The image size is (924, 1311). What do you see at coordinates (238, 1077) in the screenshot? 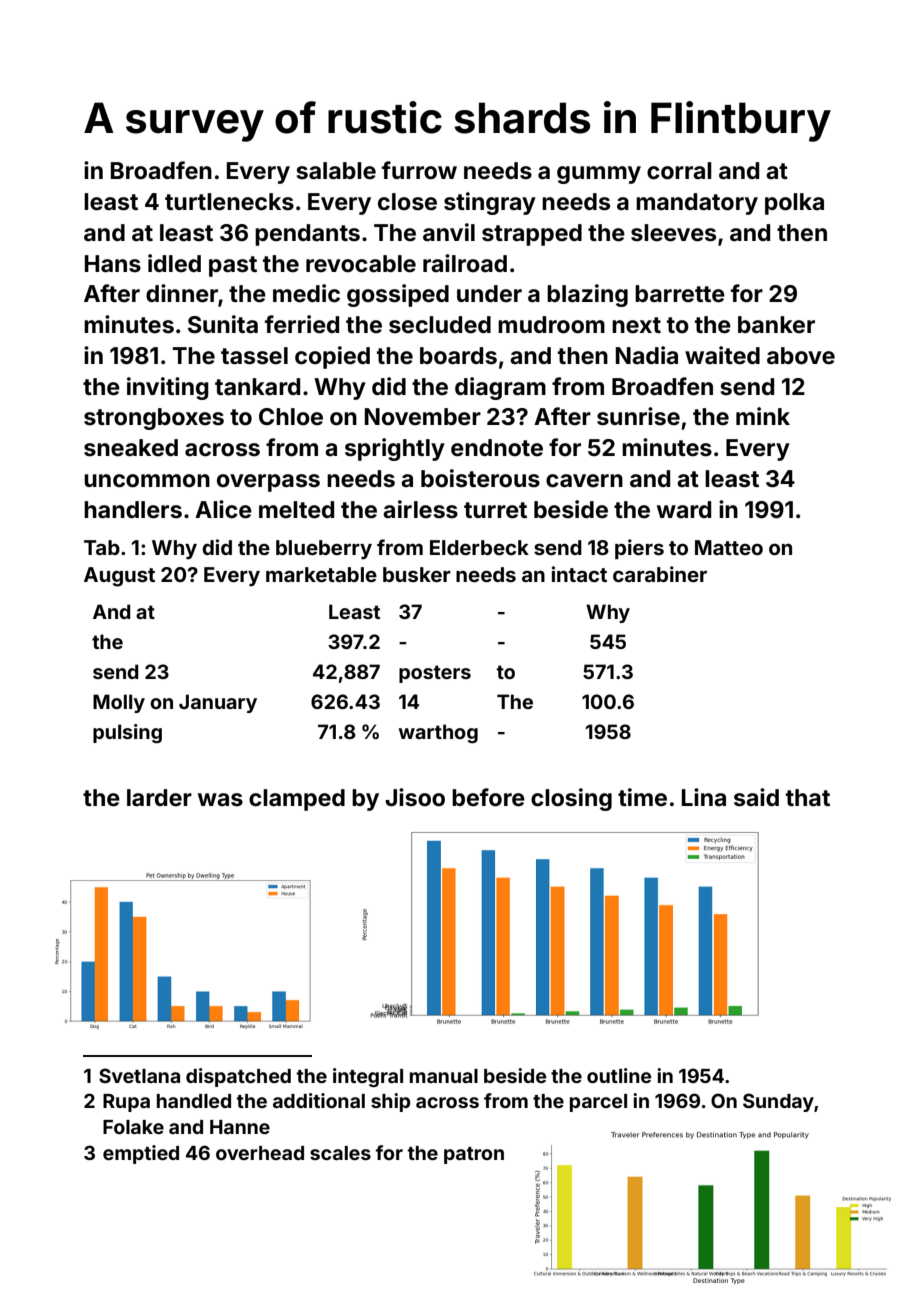
I see `dispatched` at bounding box center [238, 1077].
